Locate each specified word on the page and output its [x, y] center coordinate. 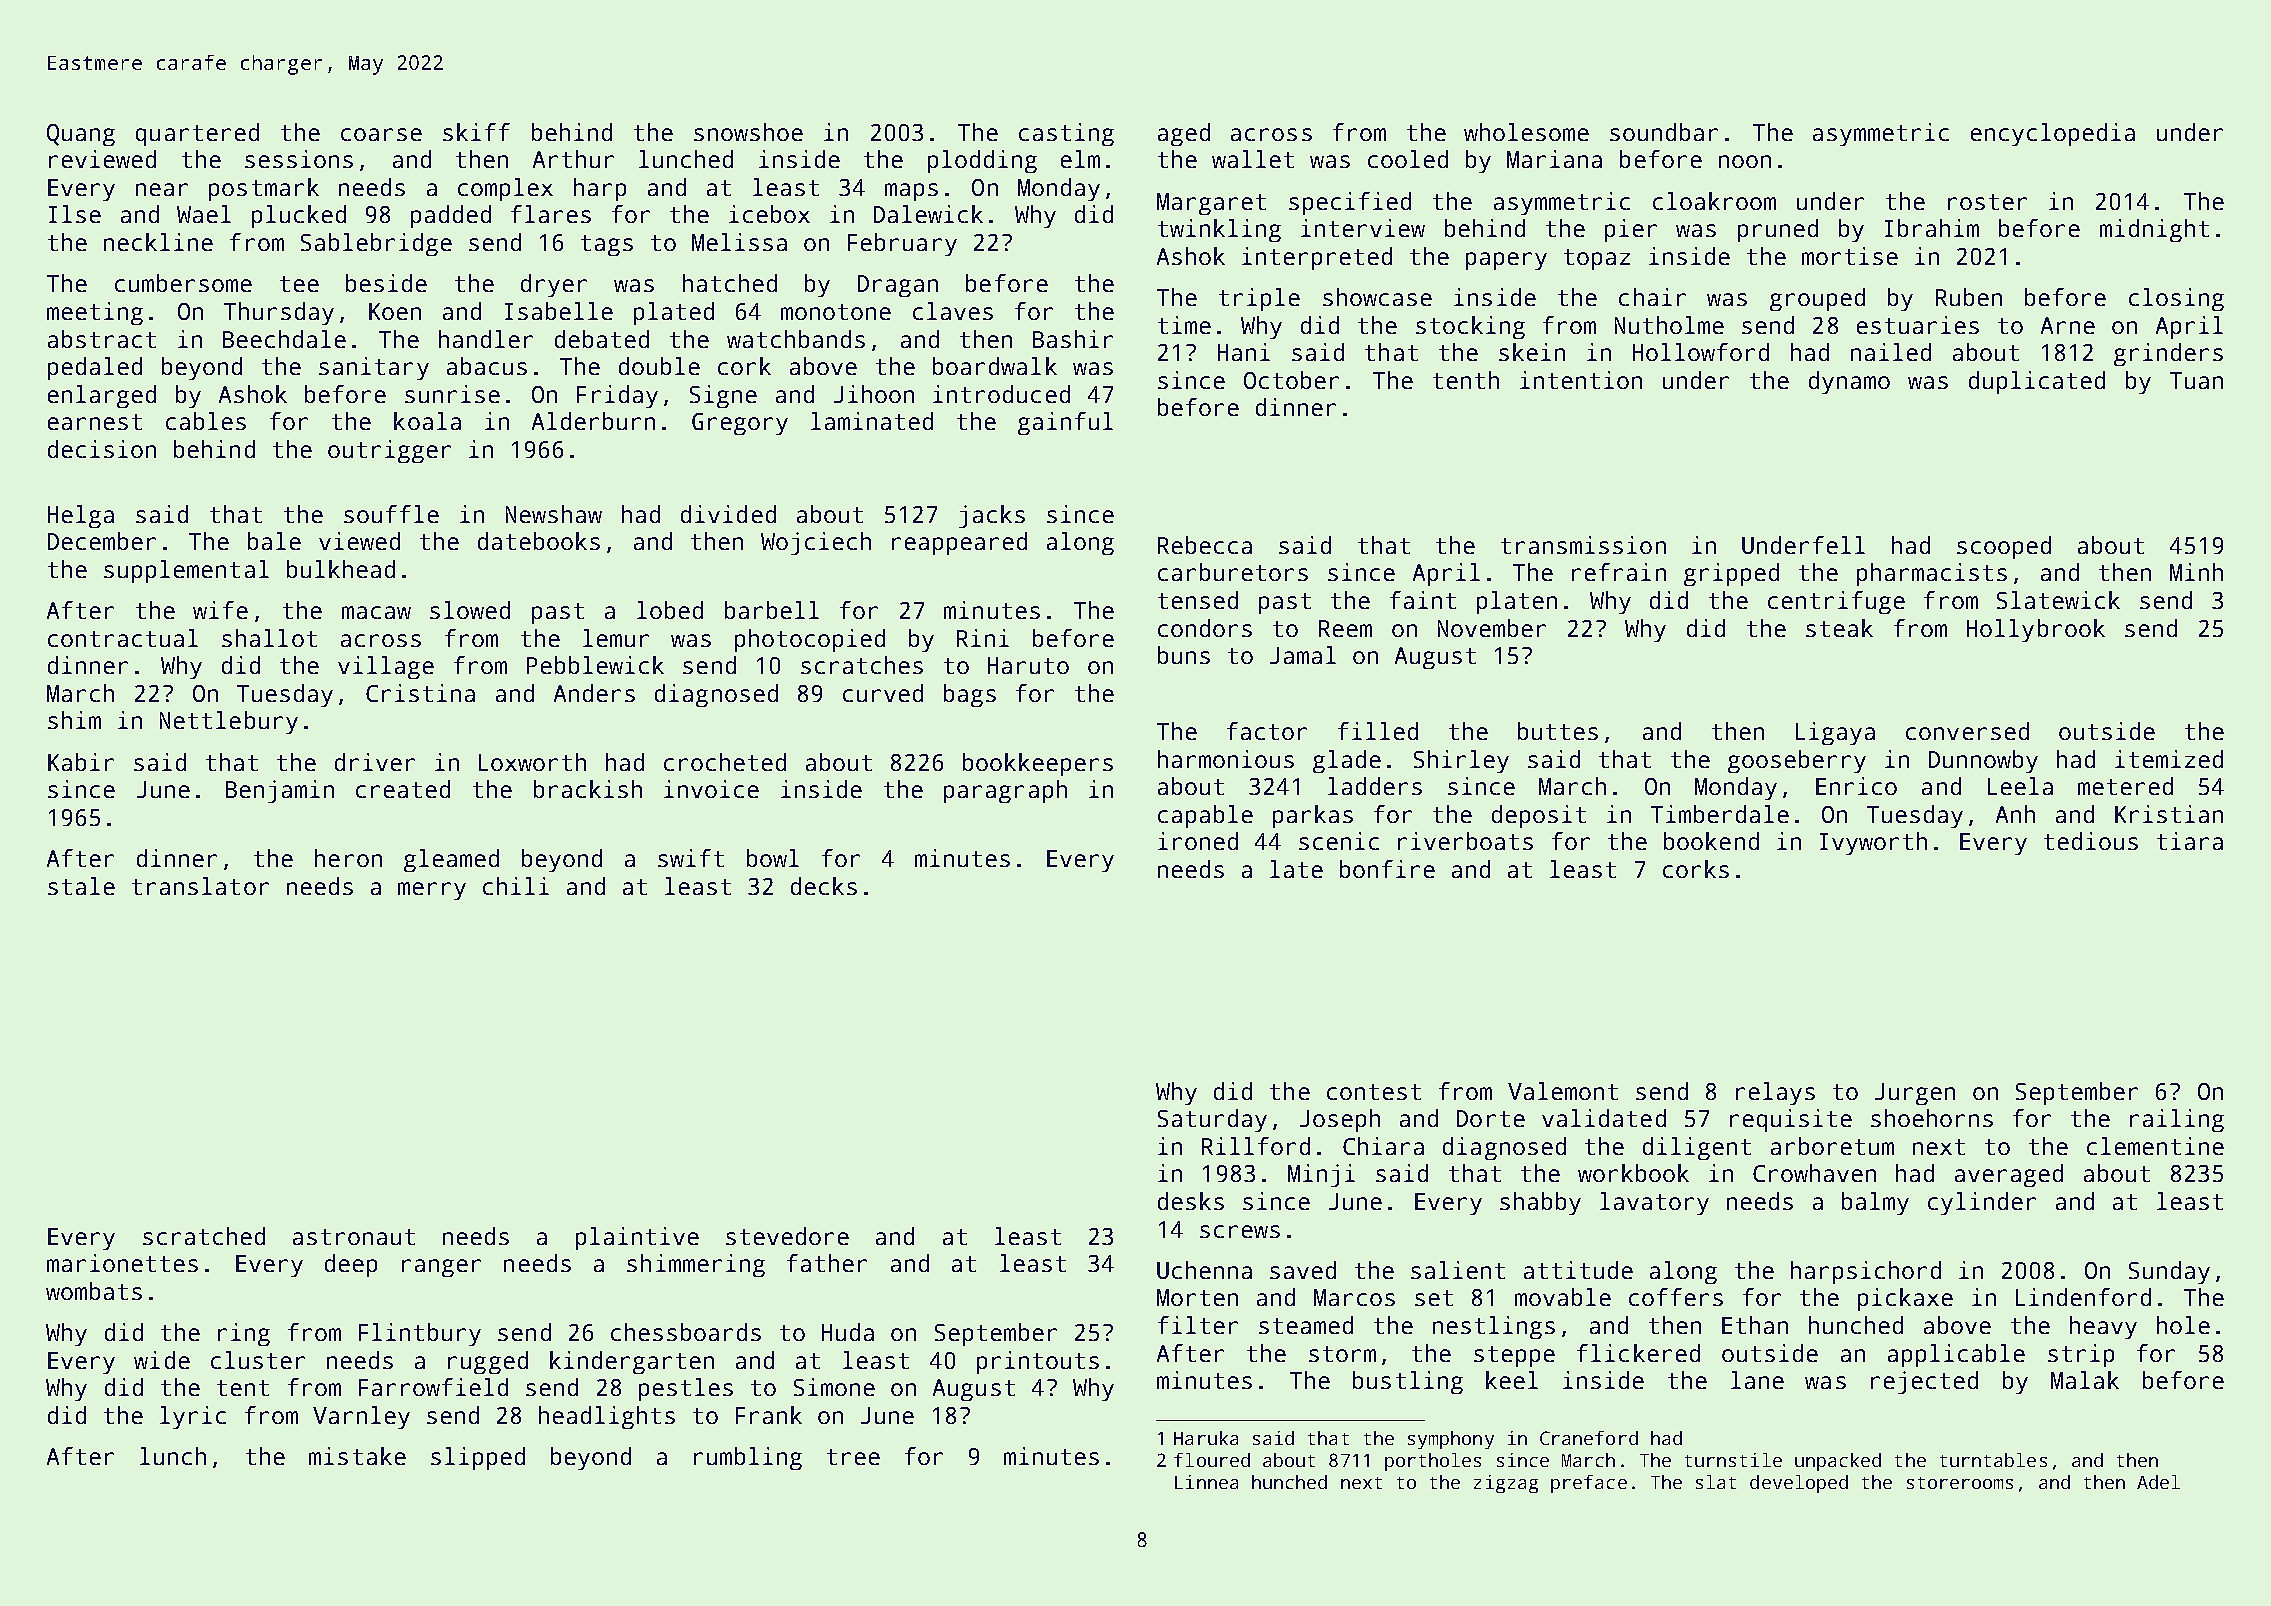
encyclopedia [2053, 134]
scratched [204, 1236]
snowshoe [748, 132]
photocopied [810, 640]
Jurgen [1915, 1094]
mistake [357, 1456]
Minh [2196, 572]
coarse [381, 134]
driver [375, 762]
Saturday [1212, 1120]
